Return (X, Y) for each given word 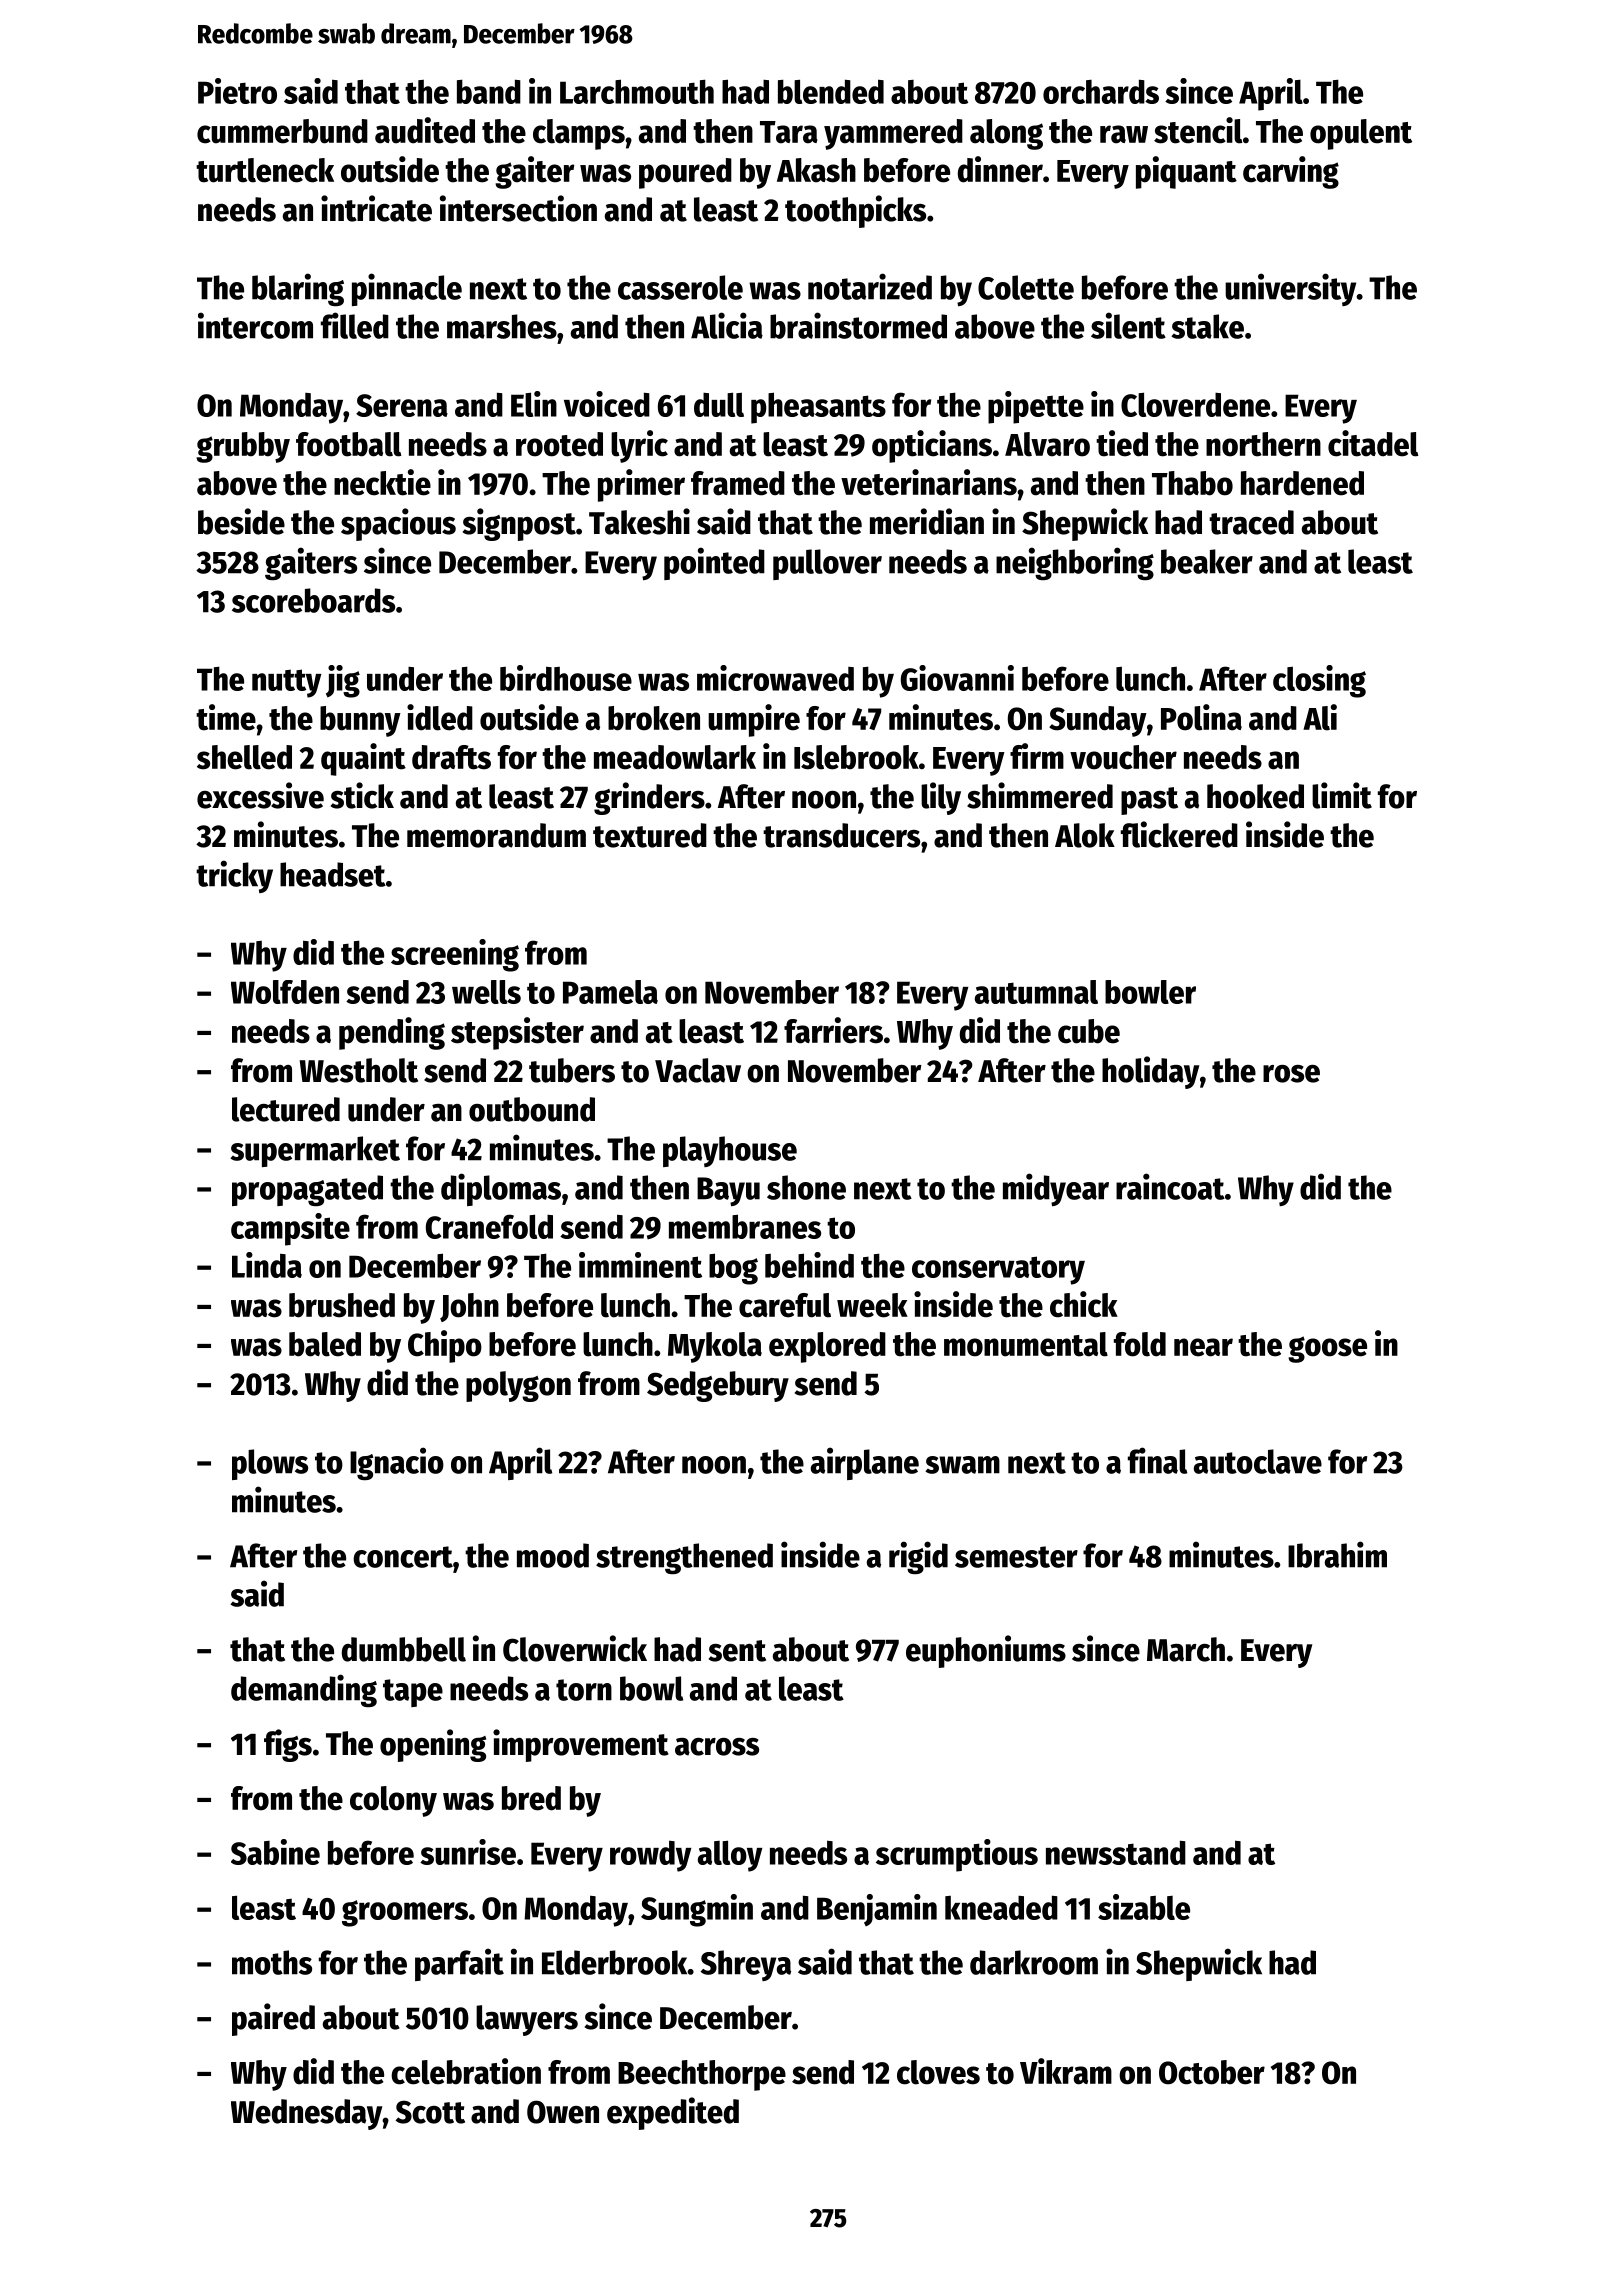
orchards (1101, 91)
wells (486, 992)
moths (272, 1962)
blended (831, 91)
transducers (841, 835)
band (489, 91)
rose (1291, 1074)
